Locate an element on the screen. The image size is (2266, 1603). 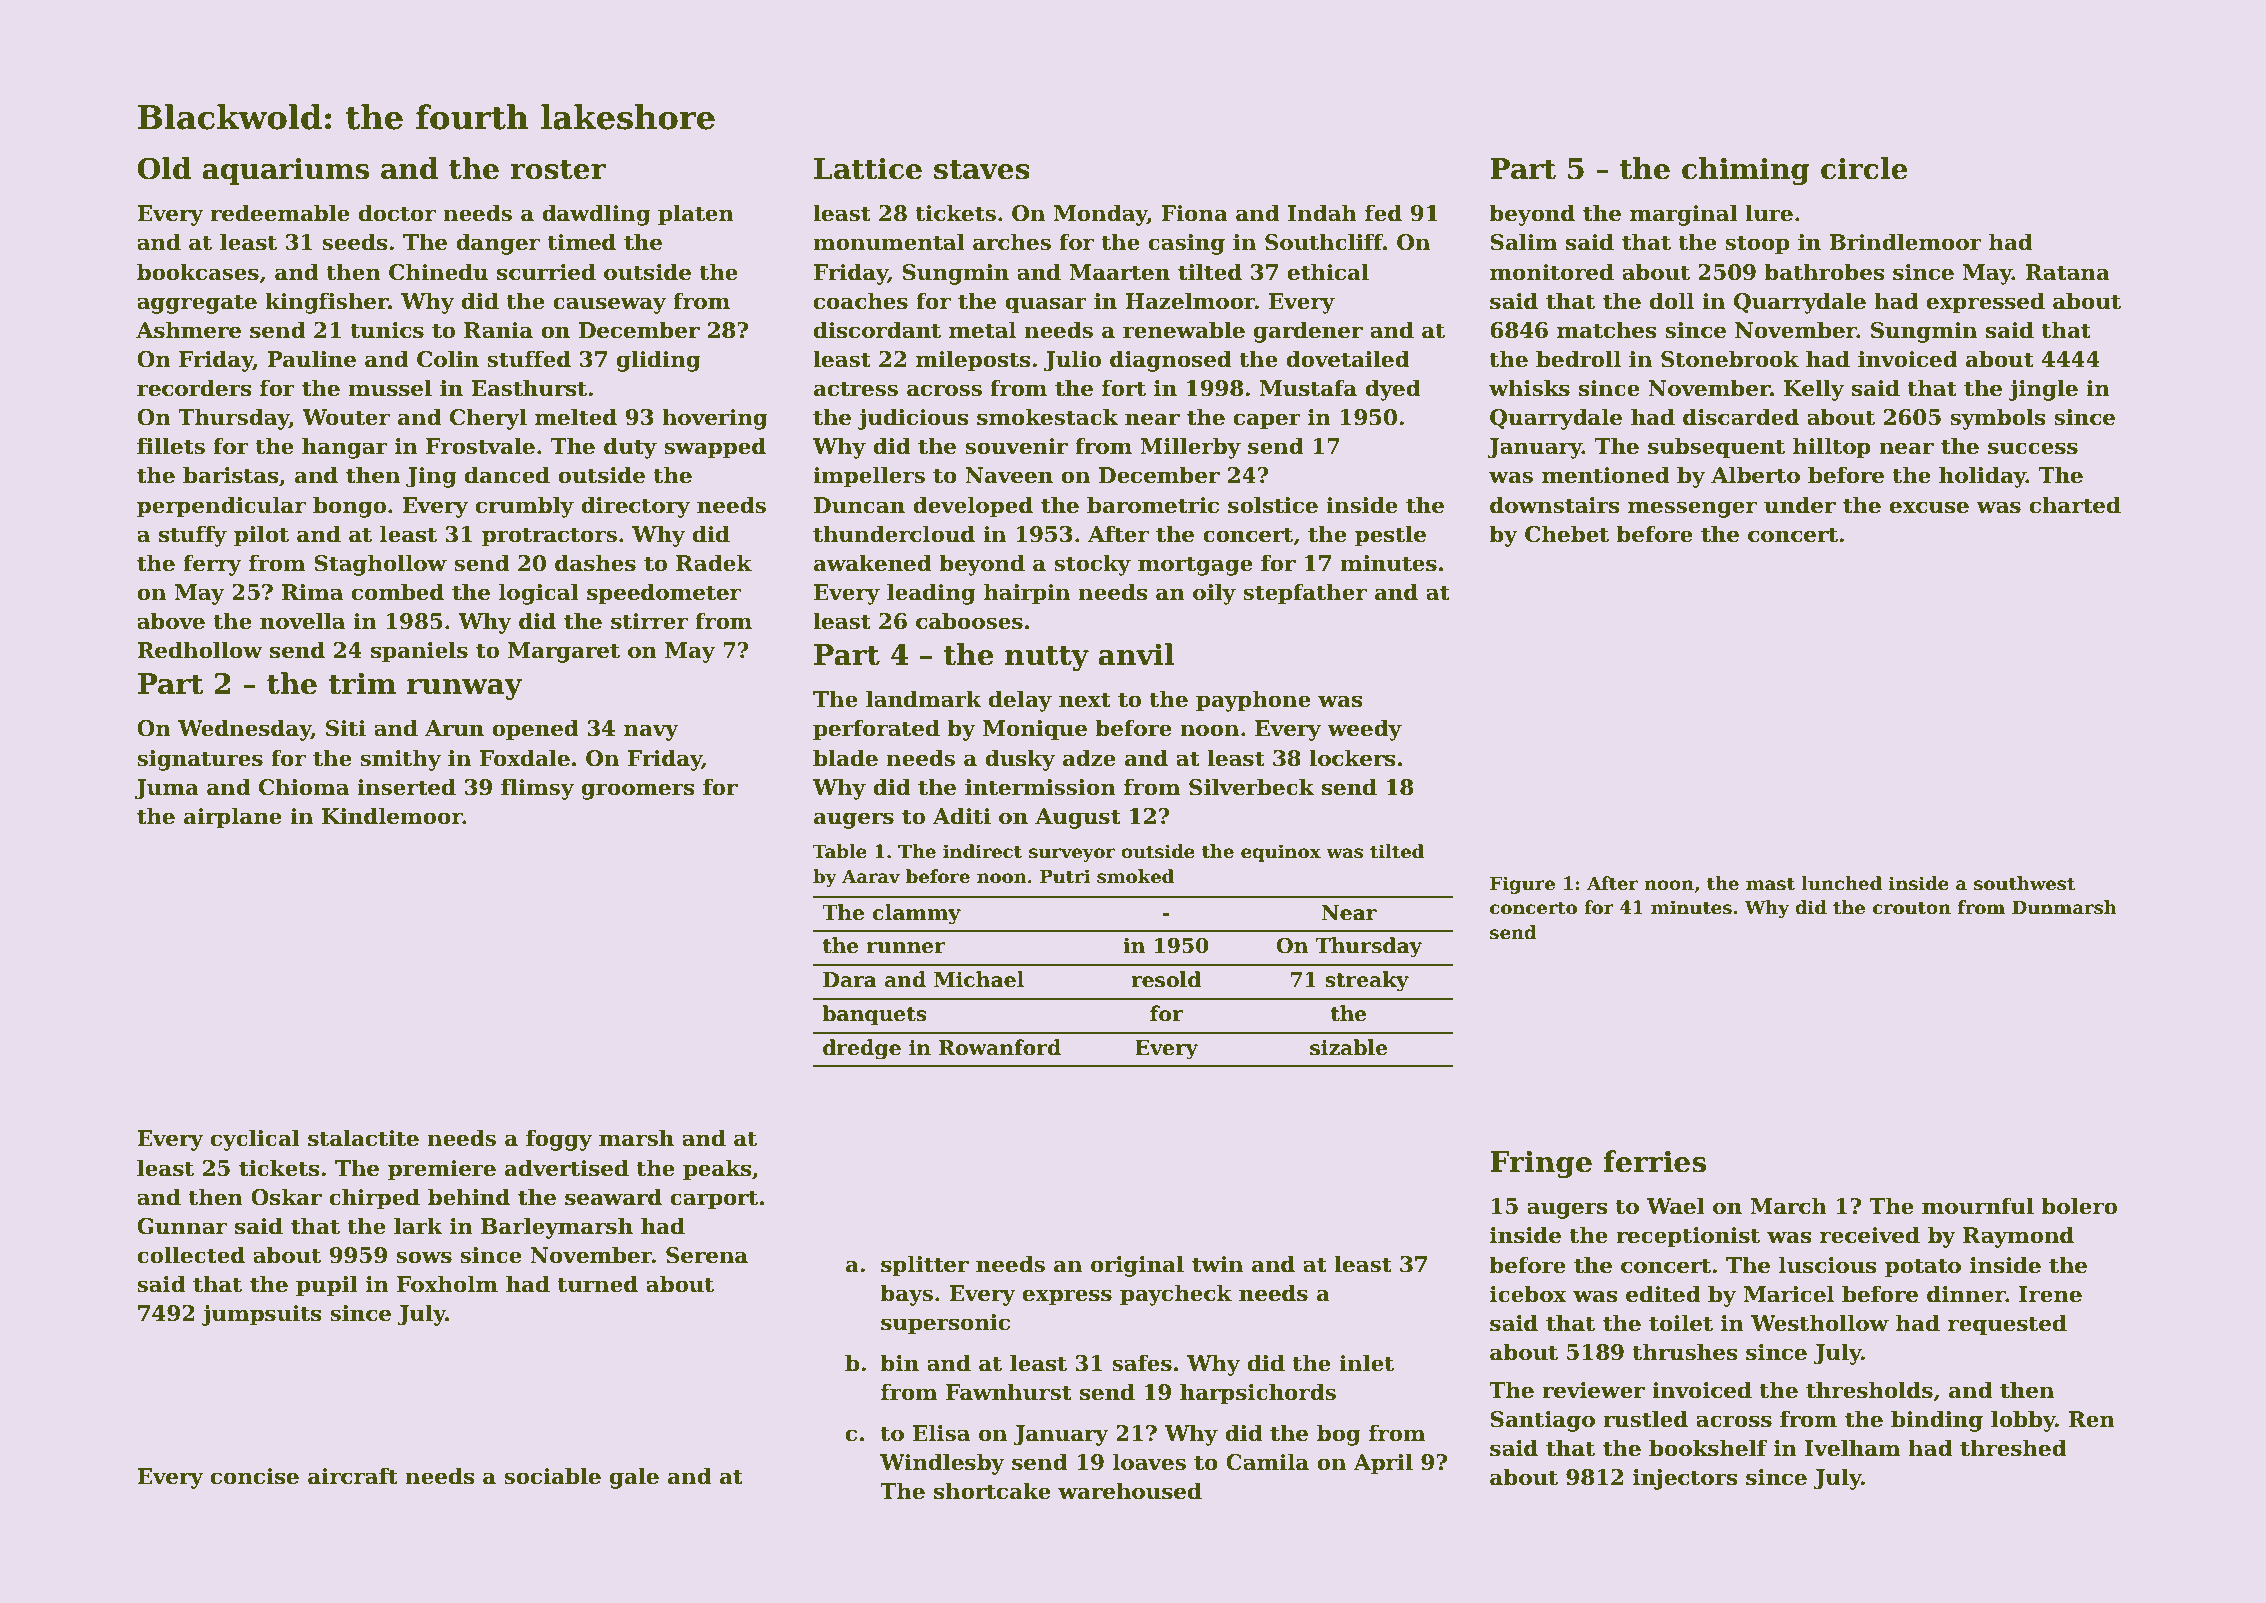
dredge is located at coordinates (862, 1049).
